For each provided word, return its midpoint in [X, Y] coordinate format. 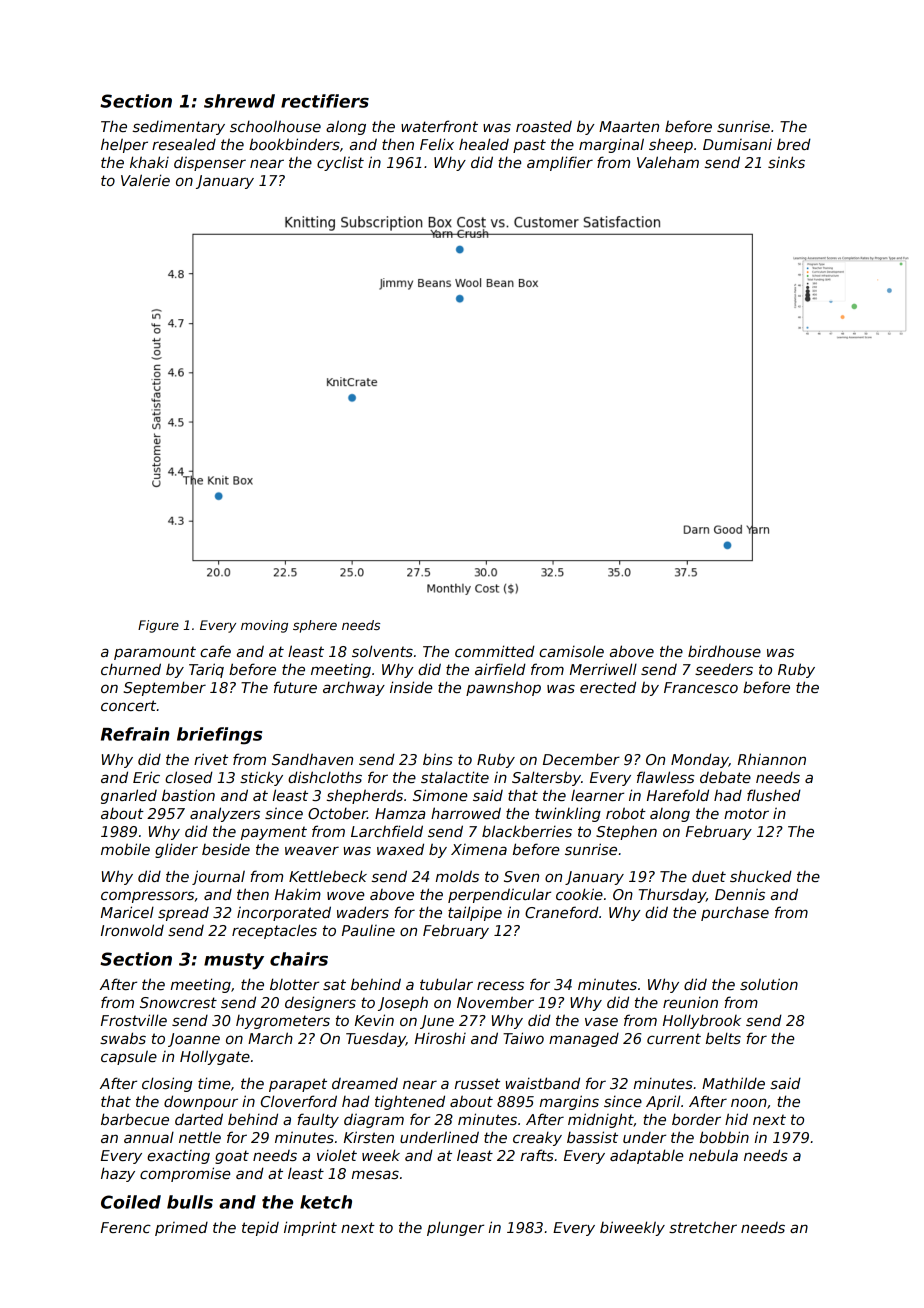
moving [264, 626]
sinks [786, 162]
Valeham [668, 162]
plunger [455, 1228]
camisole [571, 651]
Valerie [145, 180]
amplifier [560, 163]
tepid [260, 1228]
